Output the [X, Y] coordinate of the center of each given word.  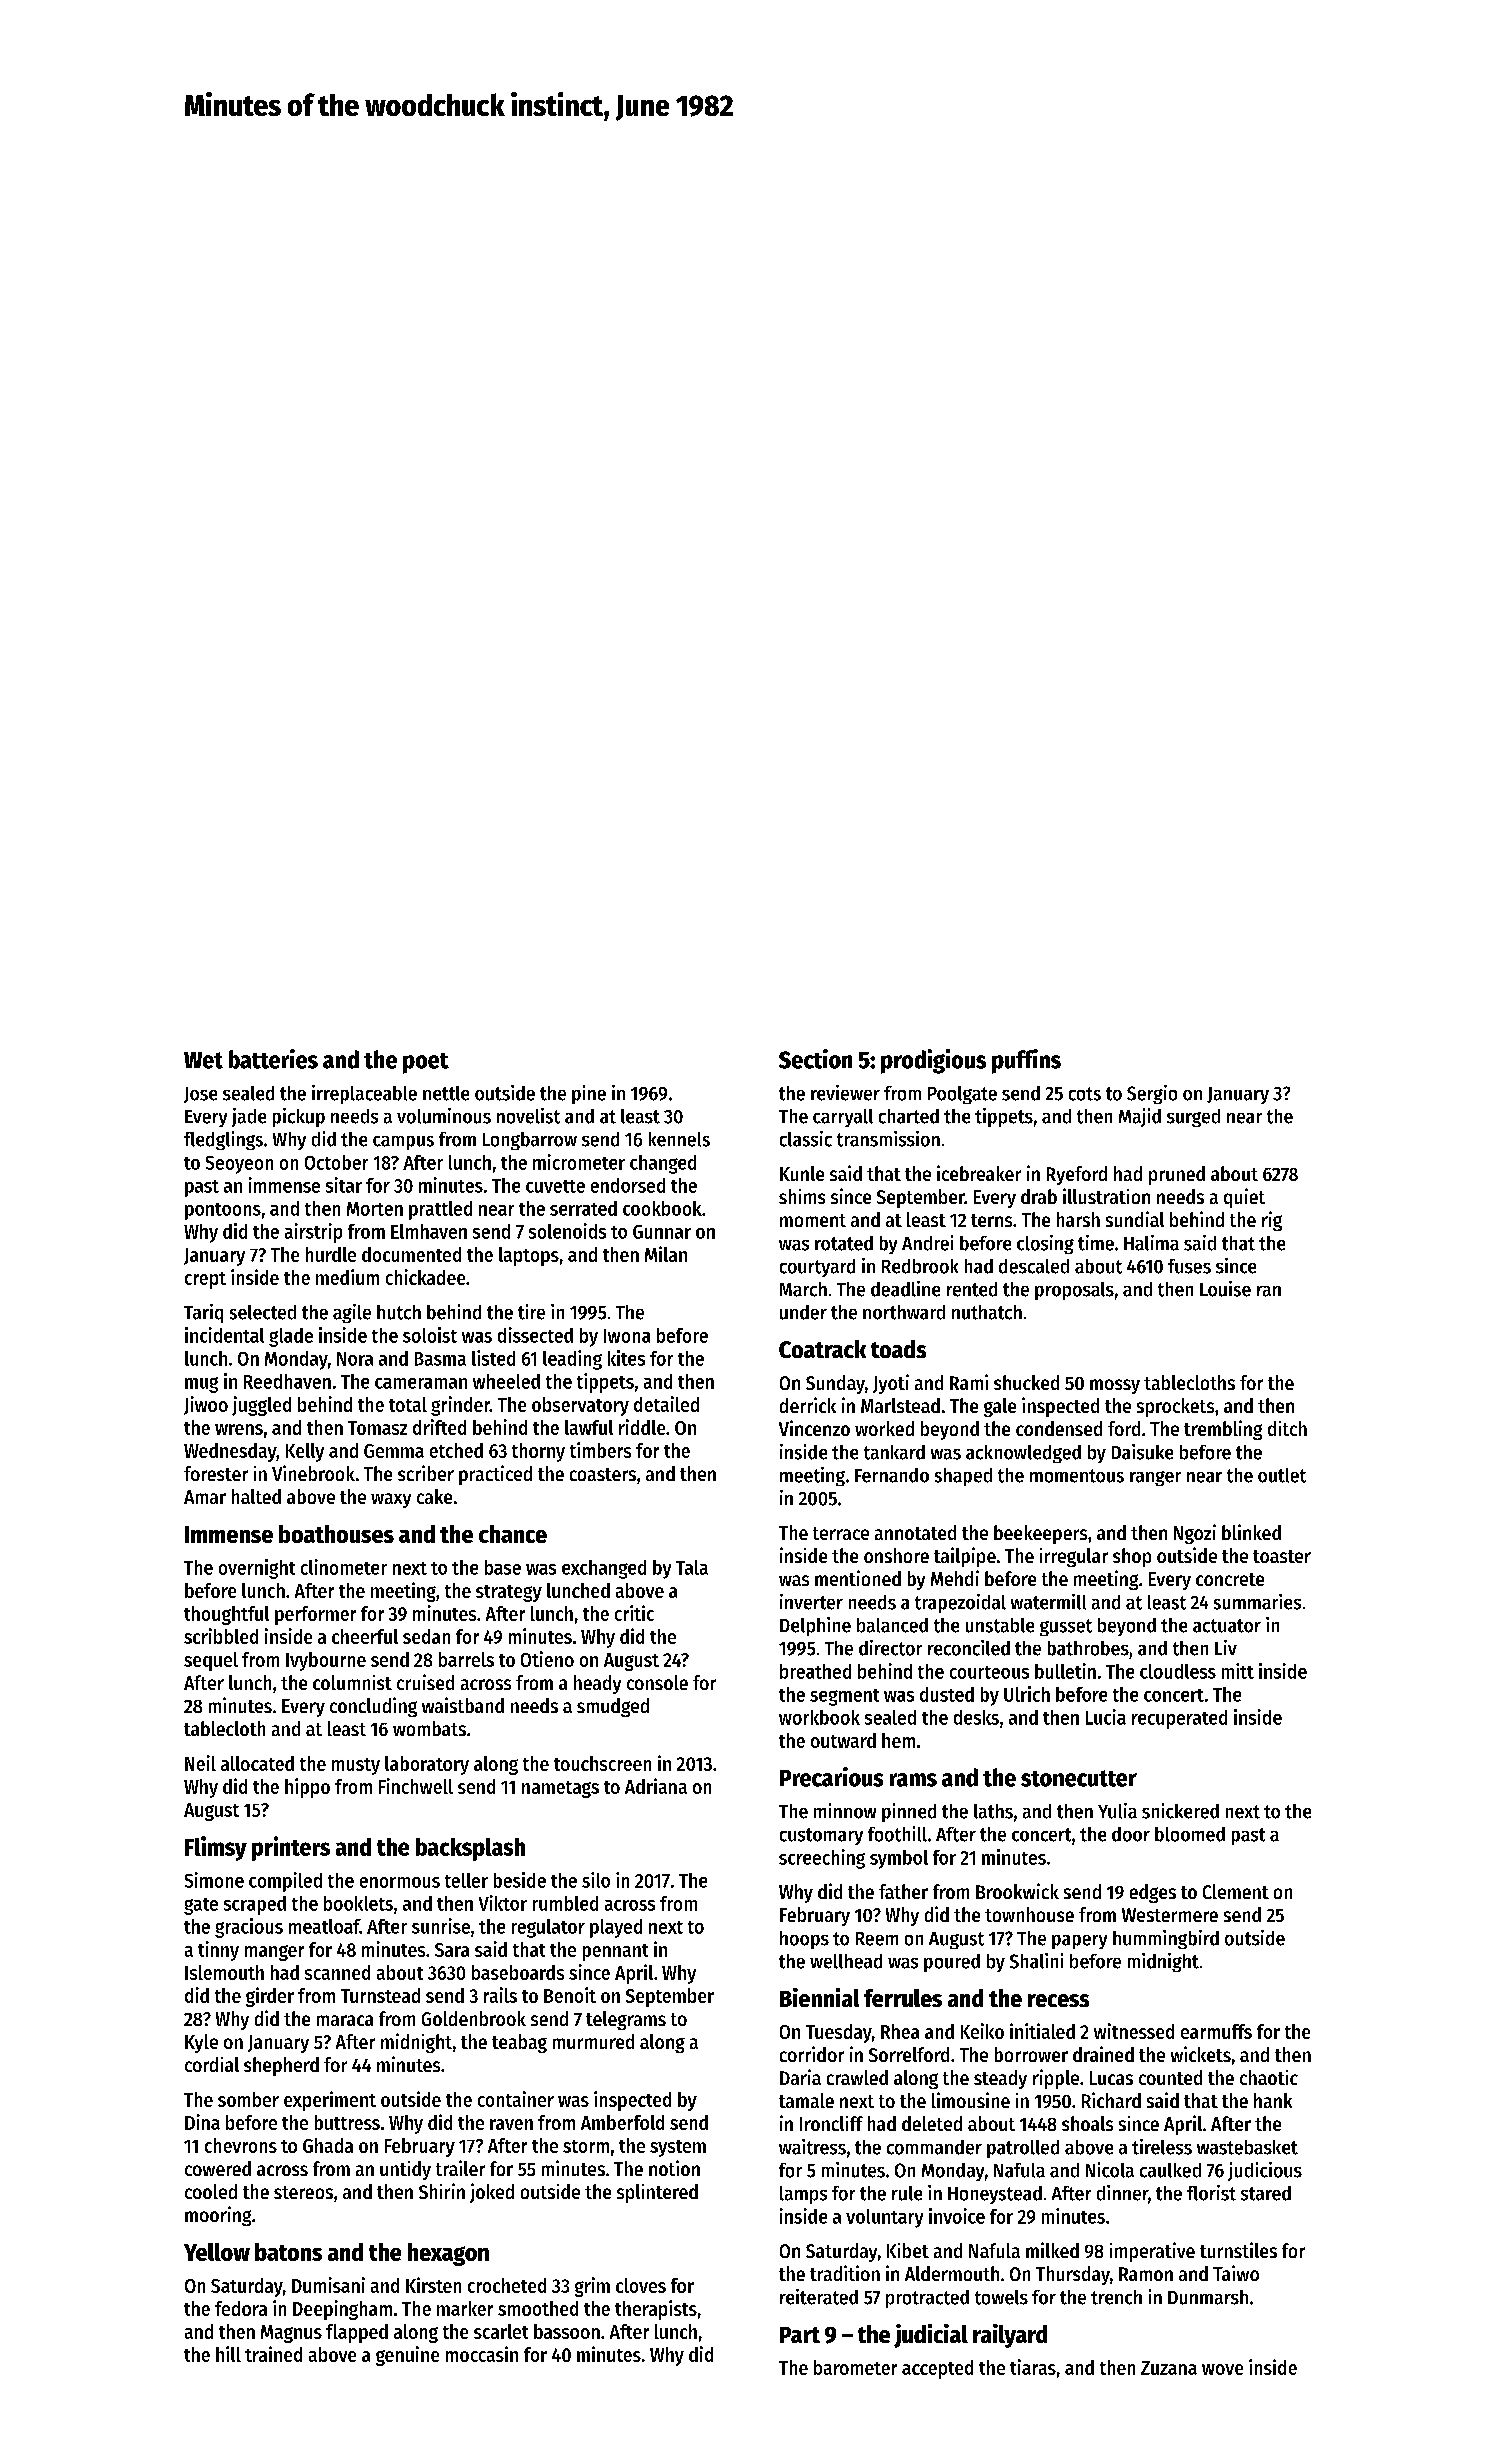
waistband [463, 1705]
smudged [613, 1707]
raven [511, 2124]
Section [815, 1059]
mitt [1238, 1671]
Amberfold [622, 2122]
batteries [273, 1059]
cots [1085, 1094]
